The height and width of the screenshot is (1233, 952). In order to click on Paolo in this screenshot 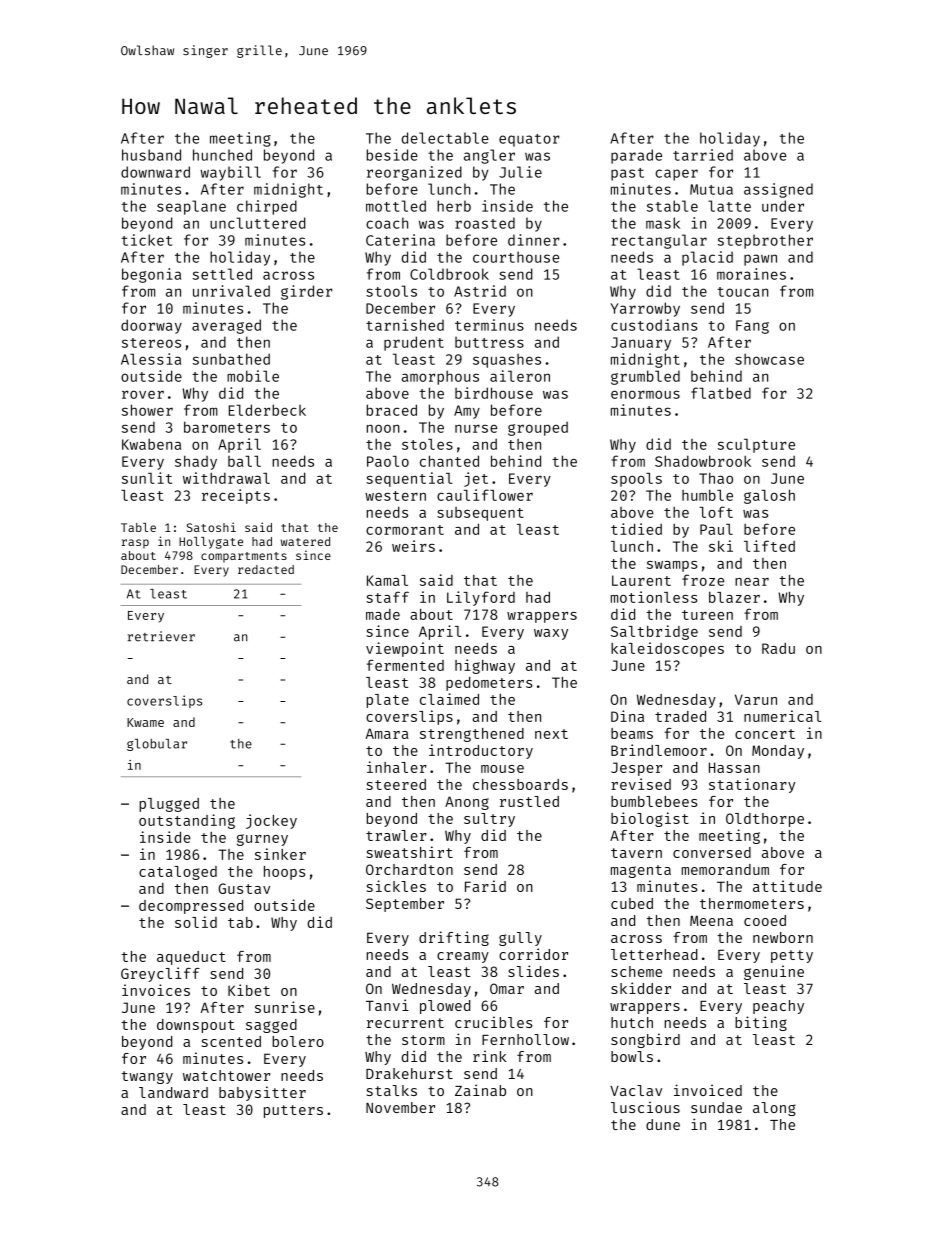, I will do `click(388, 461)`.
